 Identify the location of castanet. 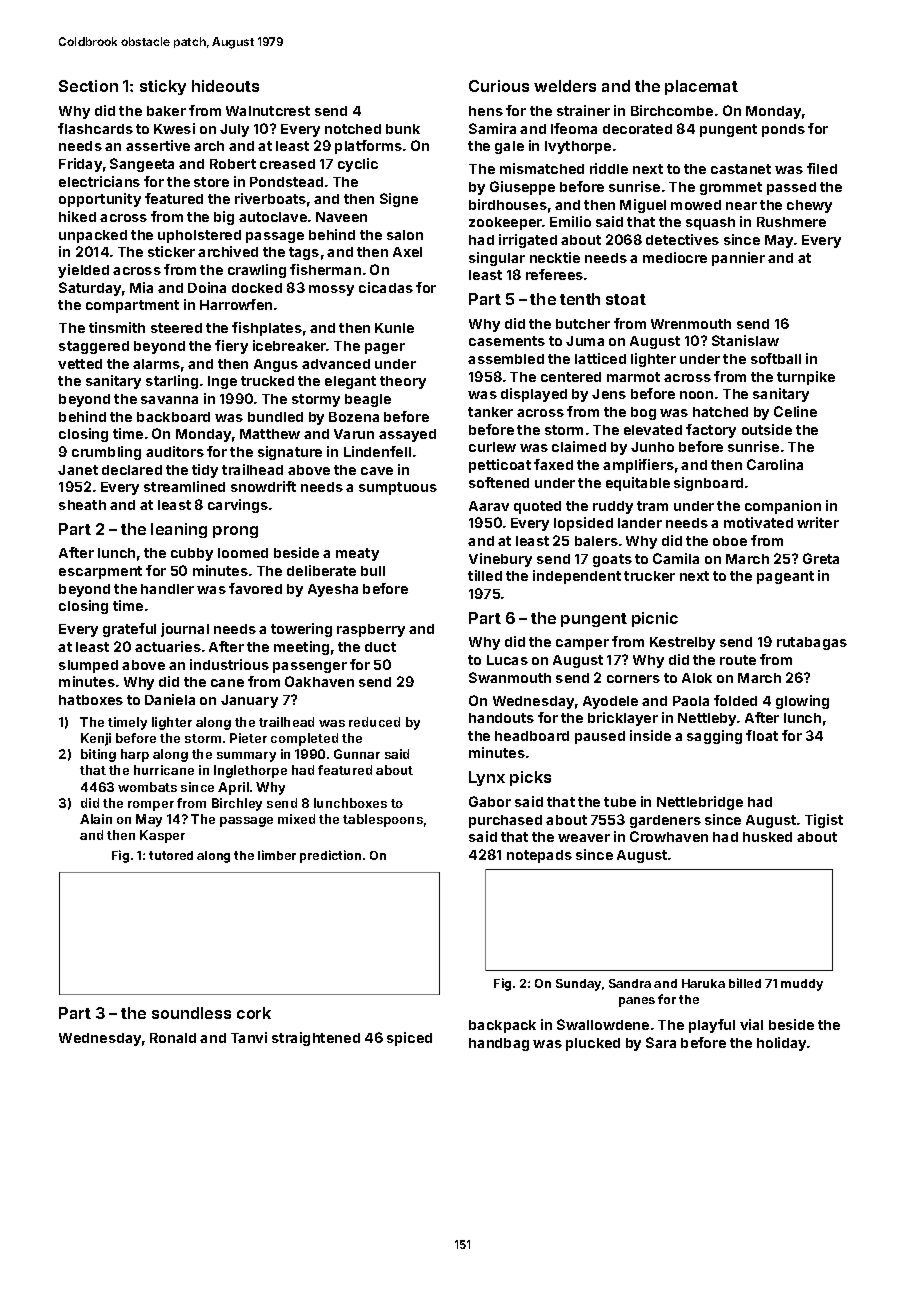
(741, 169).
